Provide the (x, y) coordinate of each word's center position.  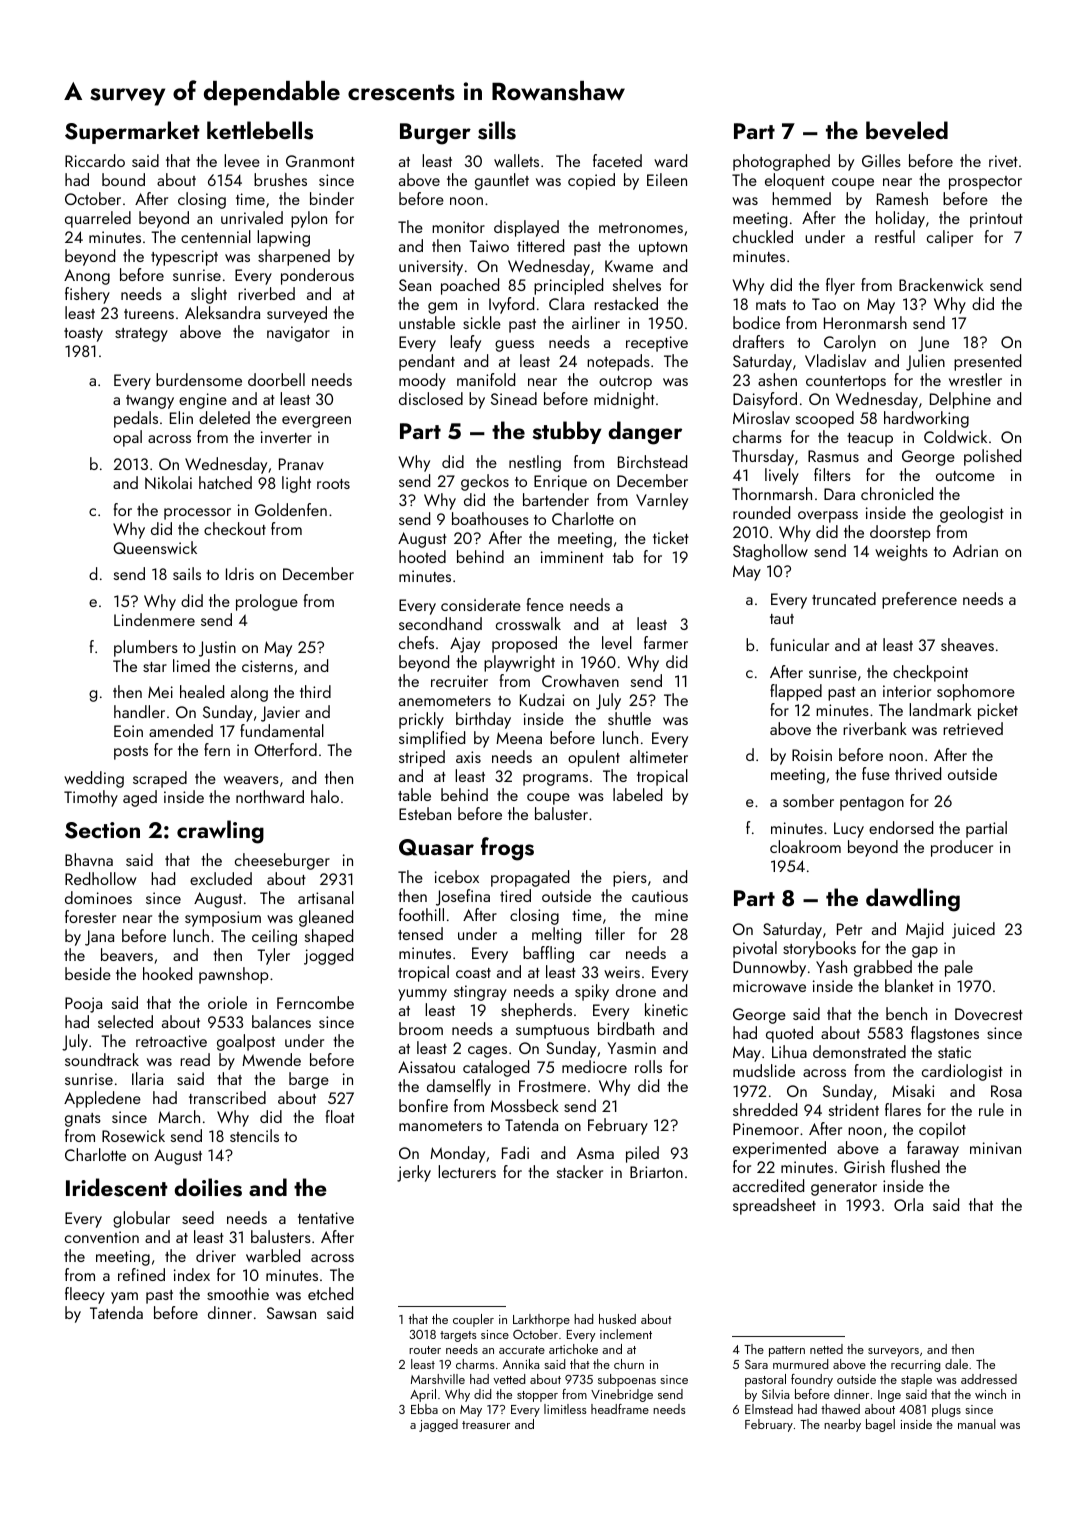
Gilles (881, 160)
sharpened (294, 257)
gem (442, 308)
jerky (414, 1173)
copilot (942, 1130)
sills (497, 130)
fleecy (85, 1295)
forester (90, 916)
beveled (907, 130)
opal (127, 438)
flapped (796, 692)
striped (422, 758)
